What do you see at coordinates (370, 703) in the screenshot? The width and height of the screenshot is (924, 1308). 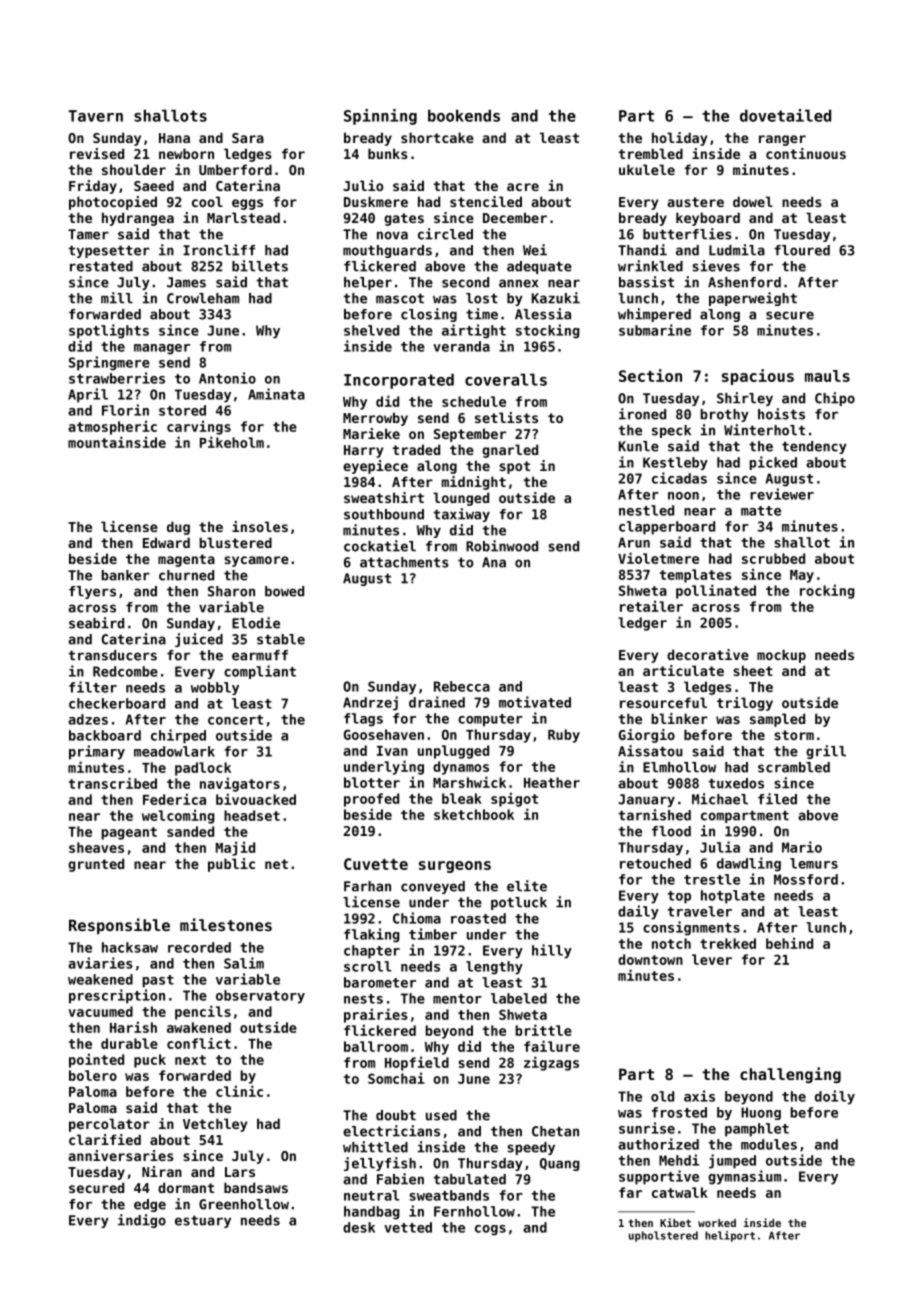 I see `Andrzej` at bounding box center [370, 703].
